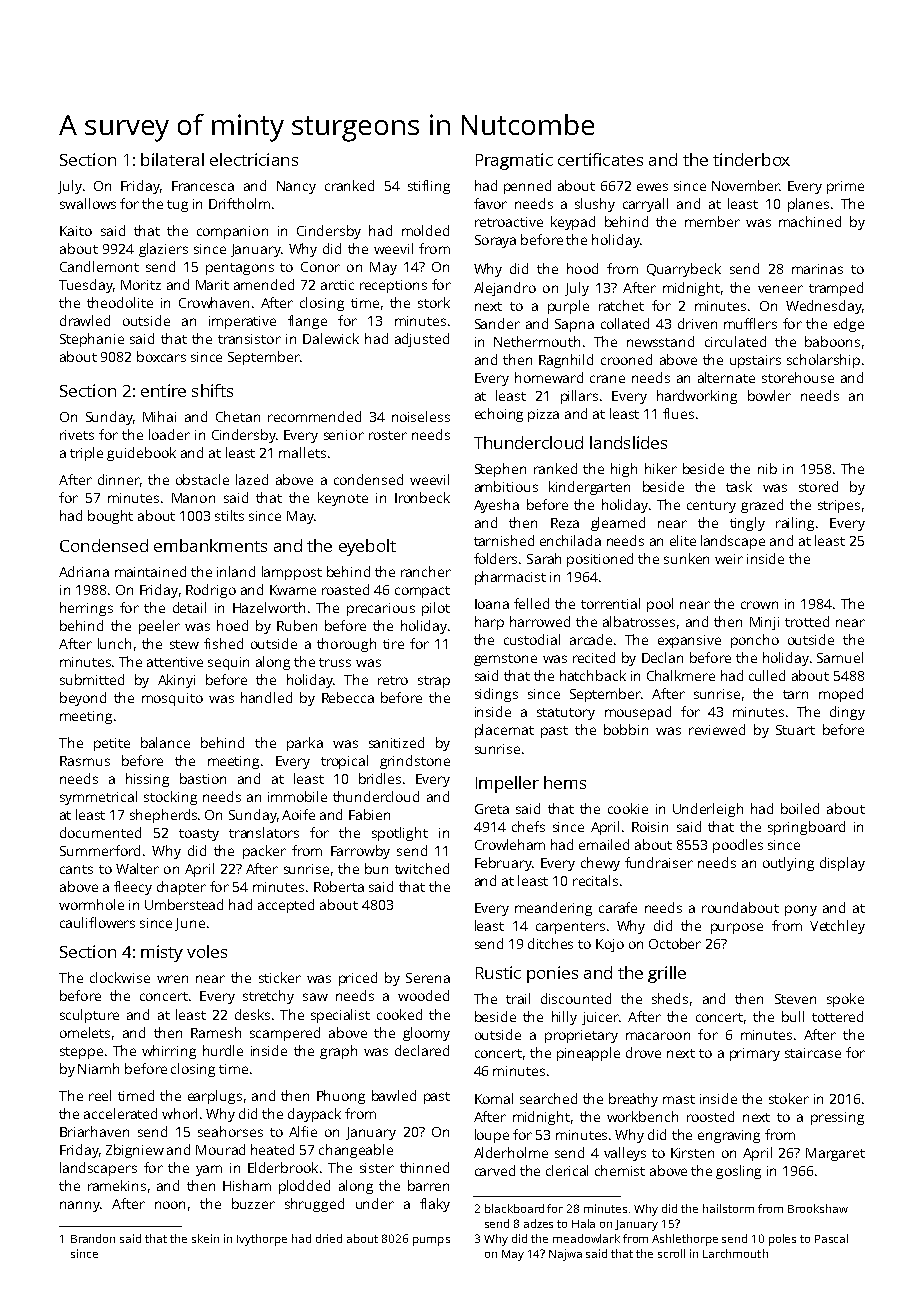 Image resolution: width=924 pixels, height=1308 pixels. Describe the element at coordinates (262, 1240) in the page. I see `Ivythorpe` at that location.
